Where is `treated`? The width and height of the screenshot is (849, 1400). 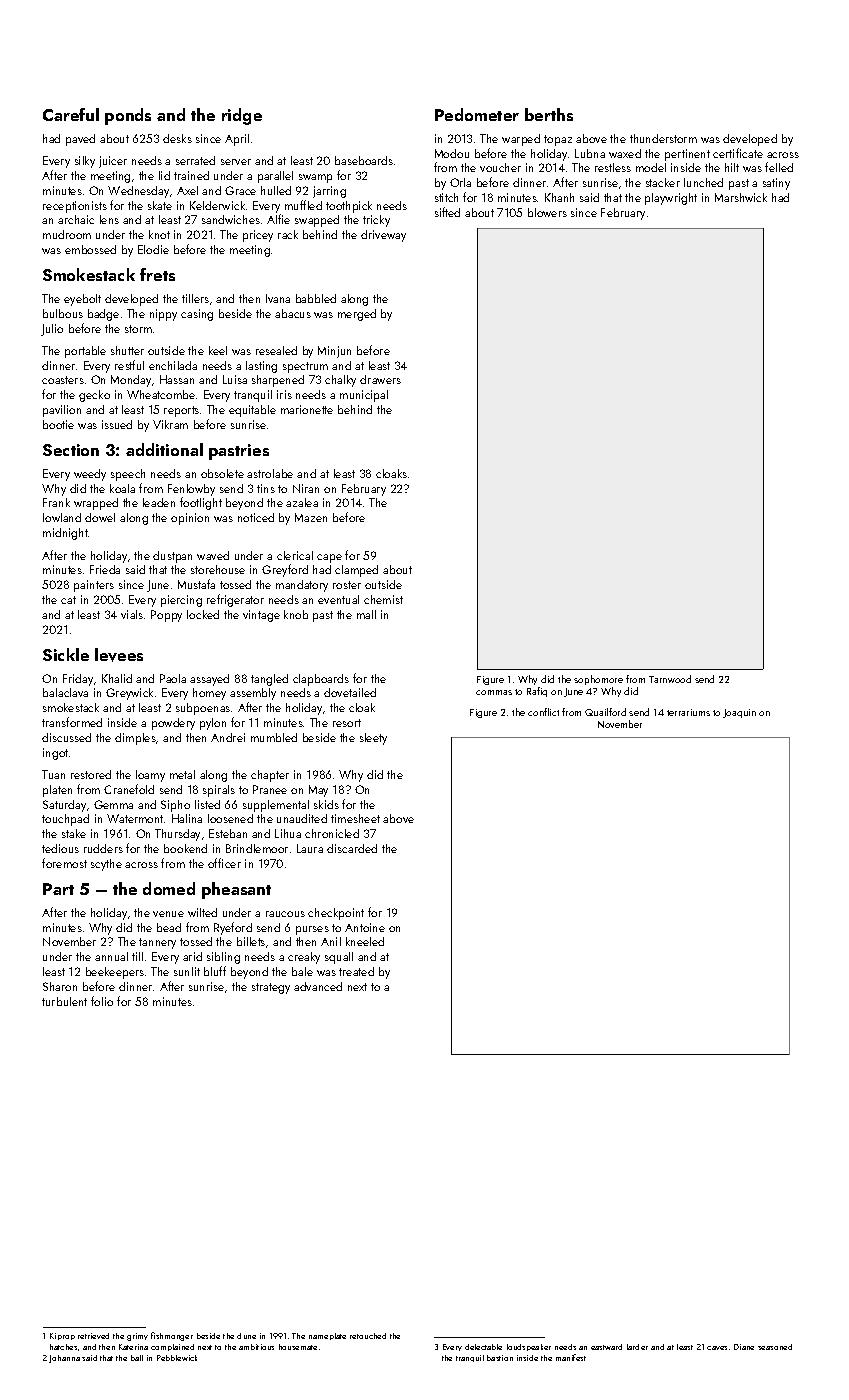
treated is located at coordinates (356, 971).
